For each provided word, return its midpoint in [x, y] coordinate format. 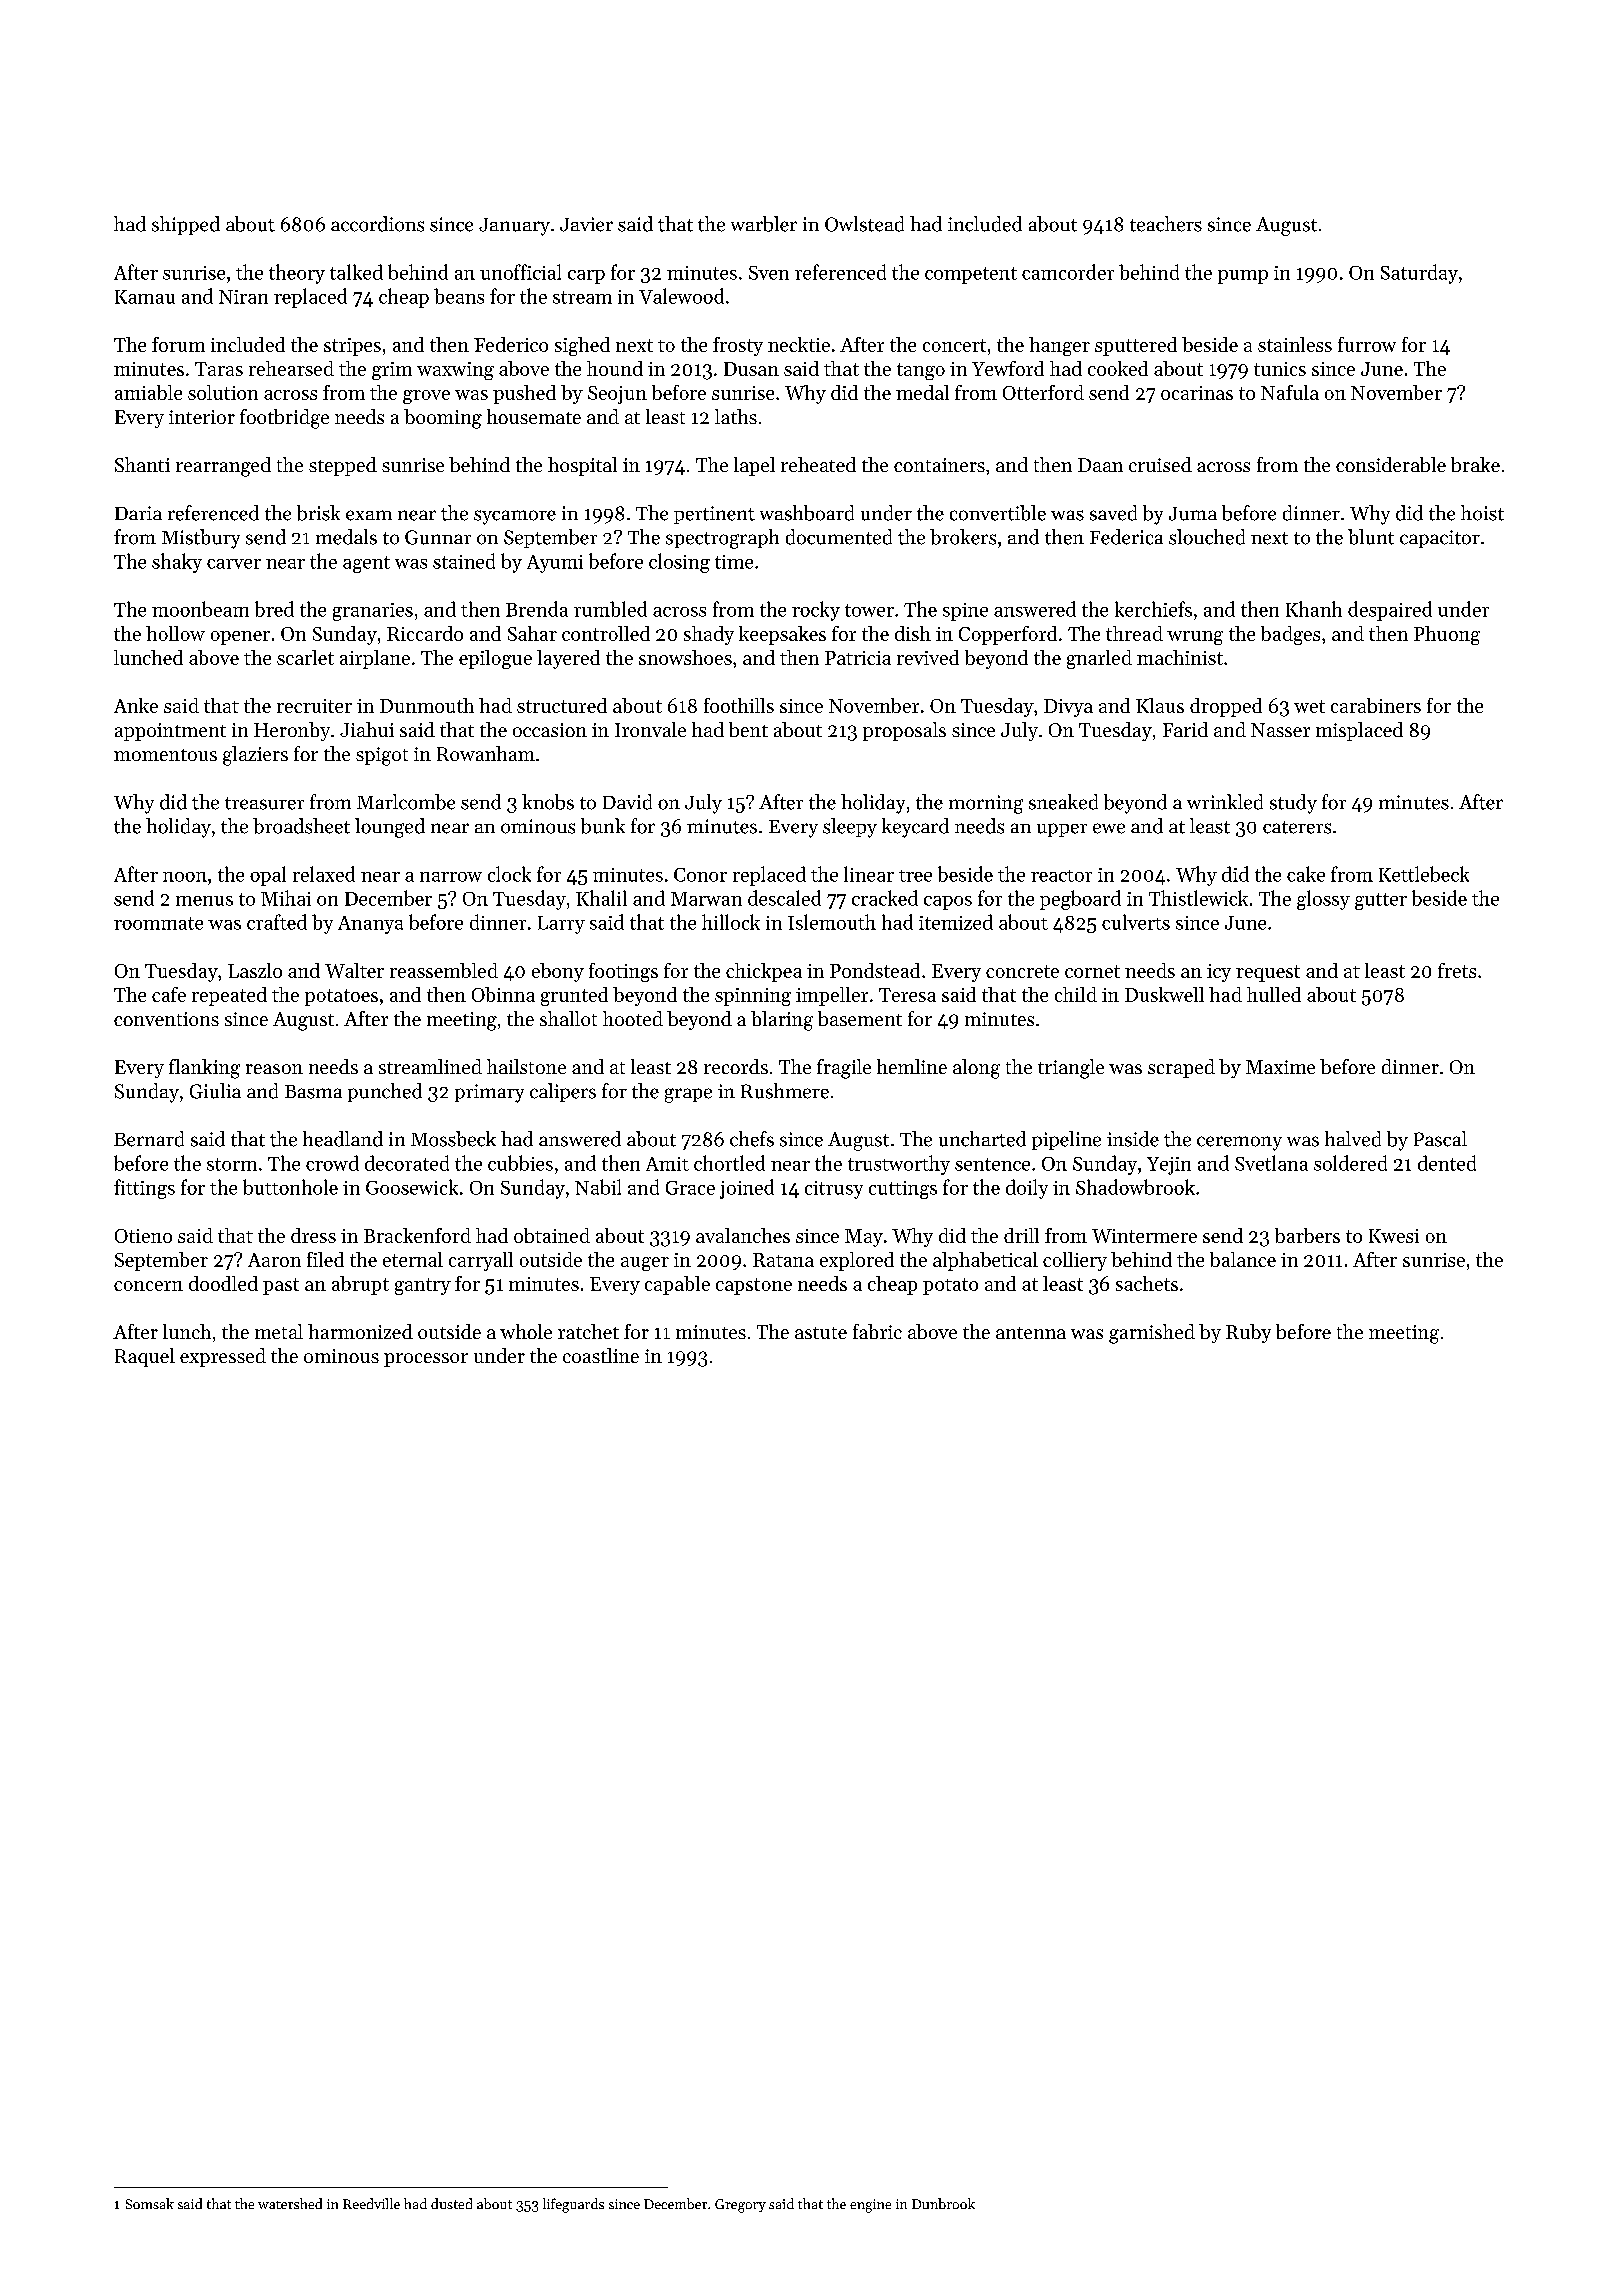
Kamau [145, 297]
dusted [451, 2203]
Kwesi [1394, 1236]
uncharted [982, 1139]
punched [385, 1092]
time [734, 562]
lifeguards [573, 2205]
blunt [1371, 537]
